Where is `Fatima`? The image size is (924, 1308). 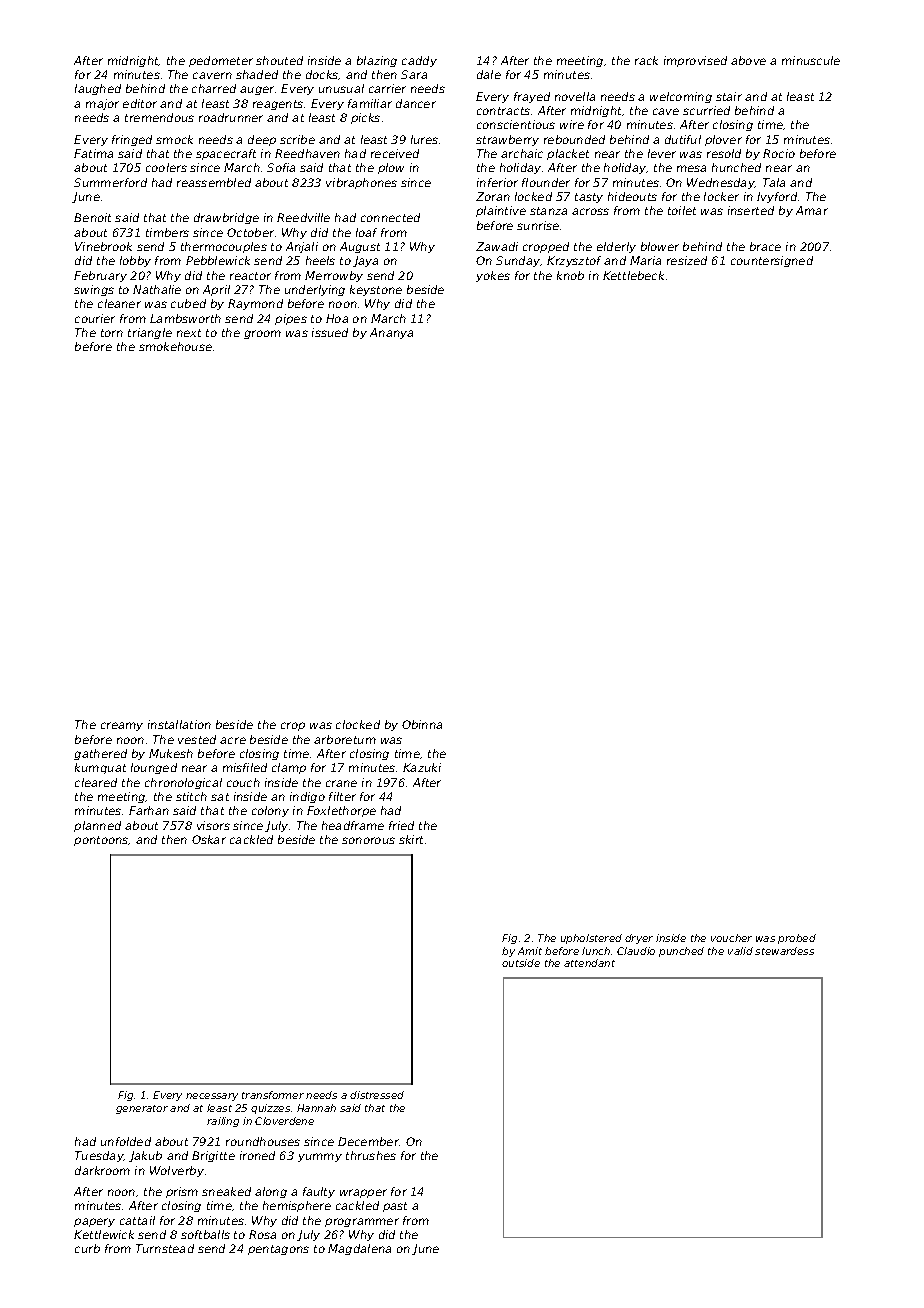
Fatima is located at coordinates (93, 153).
